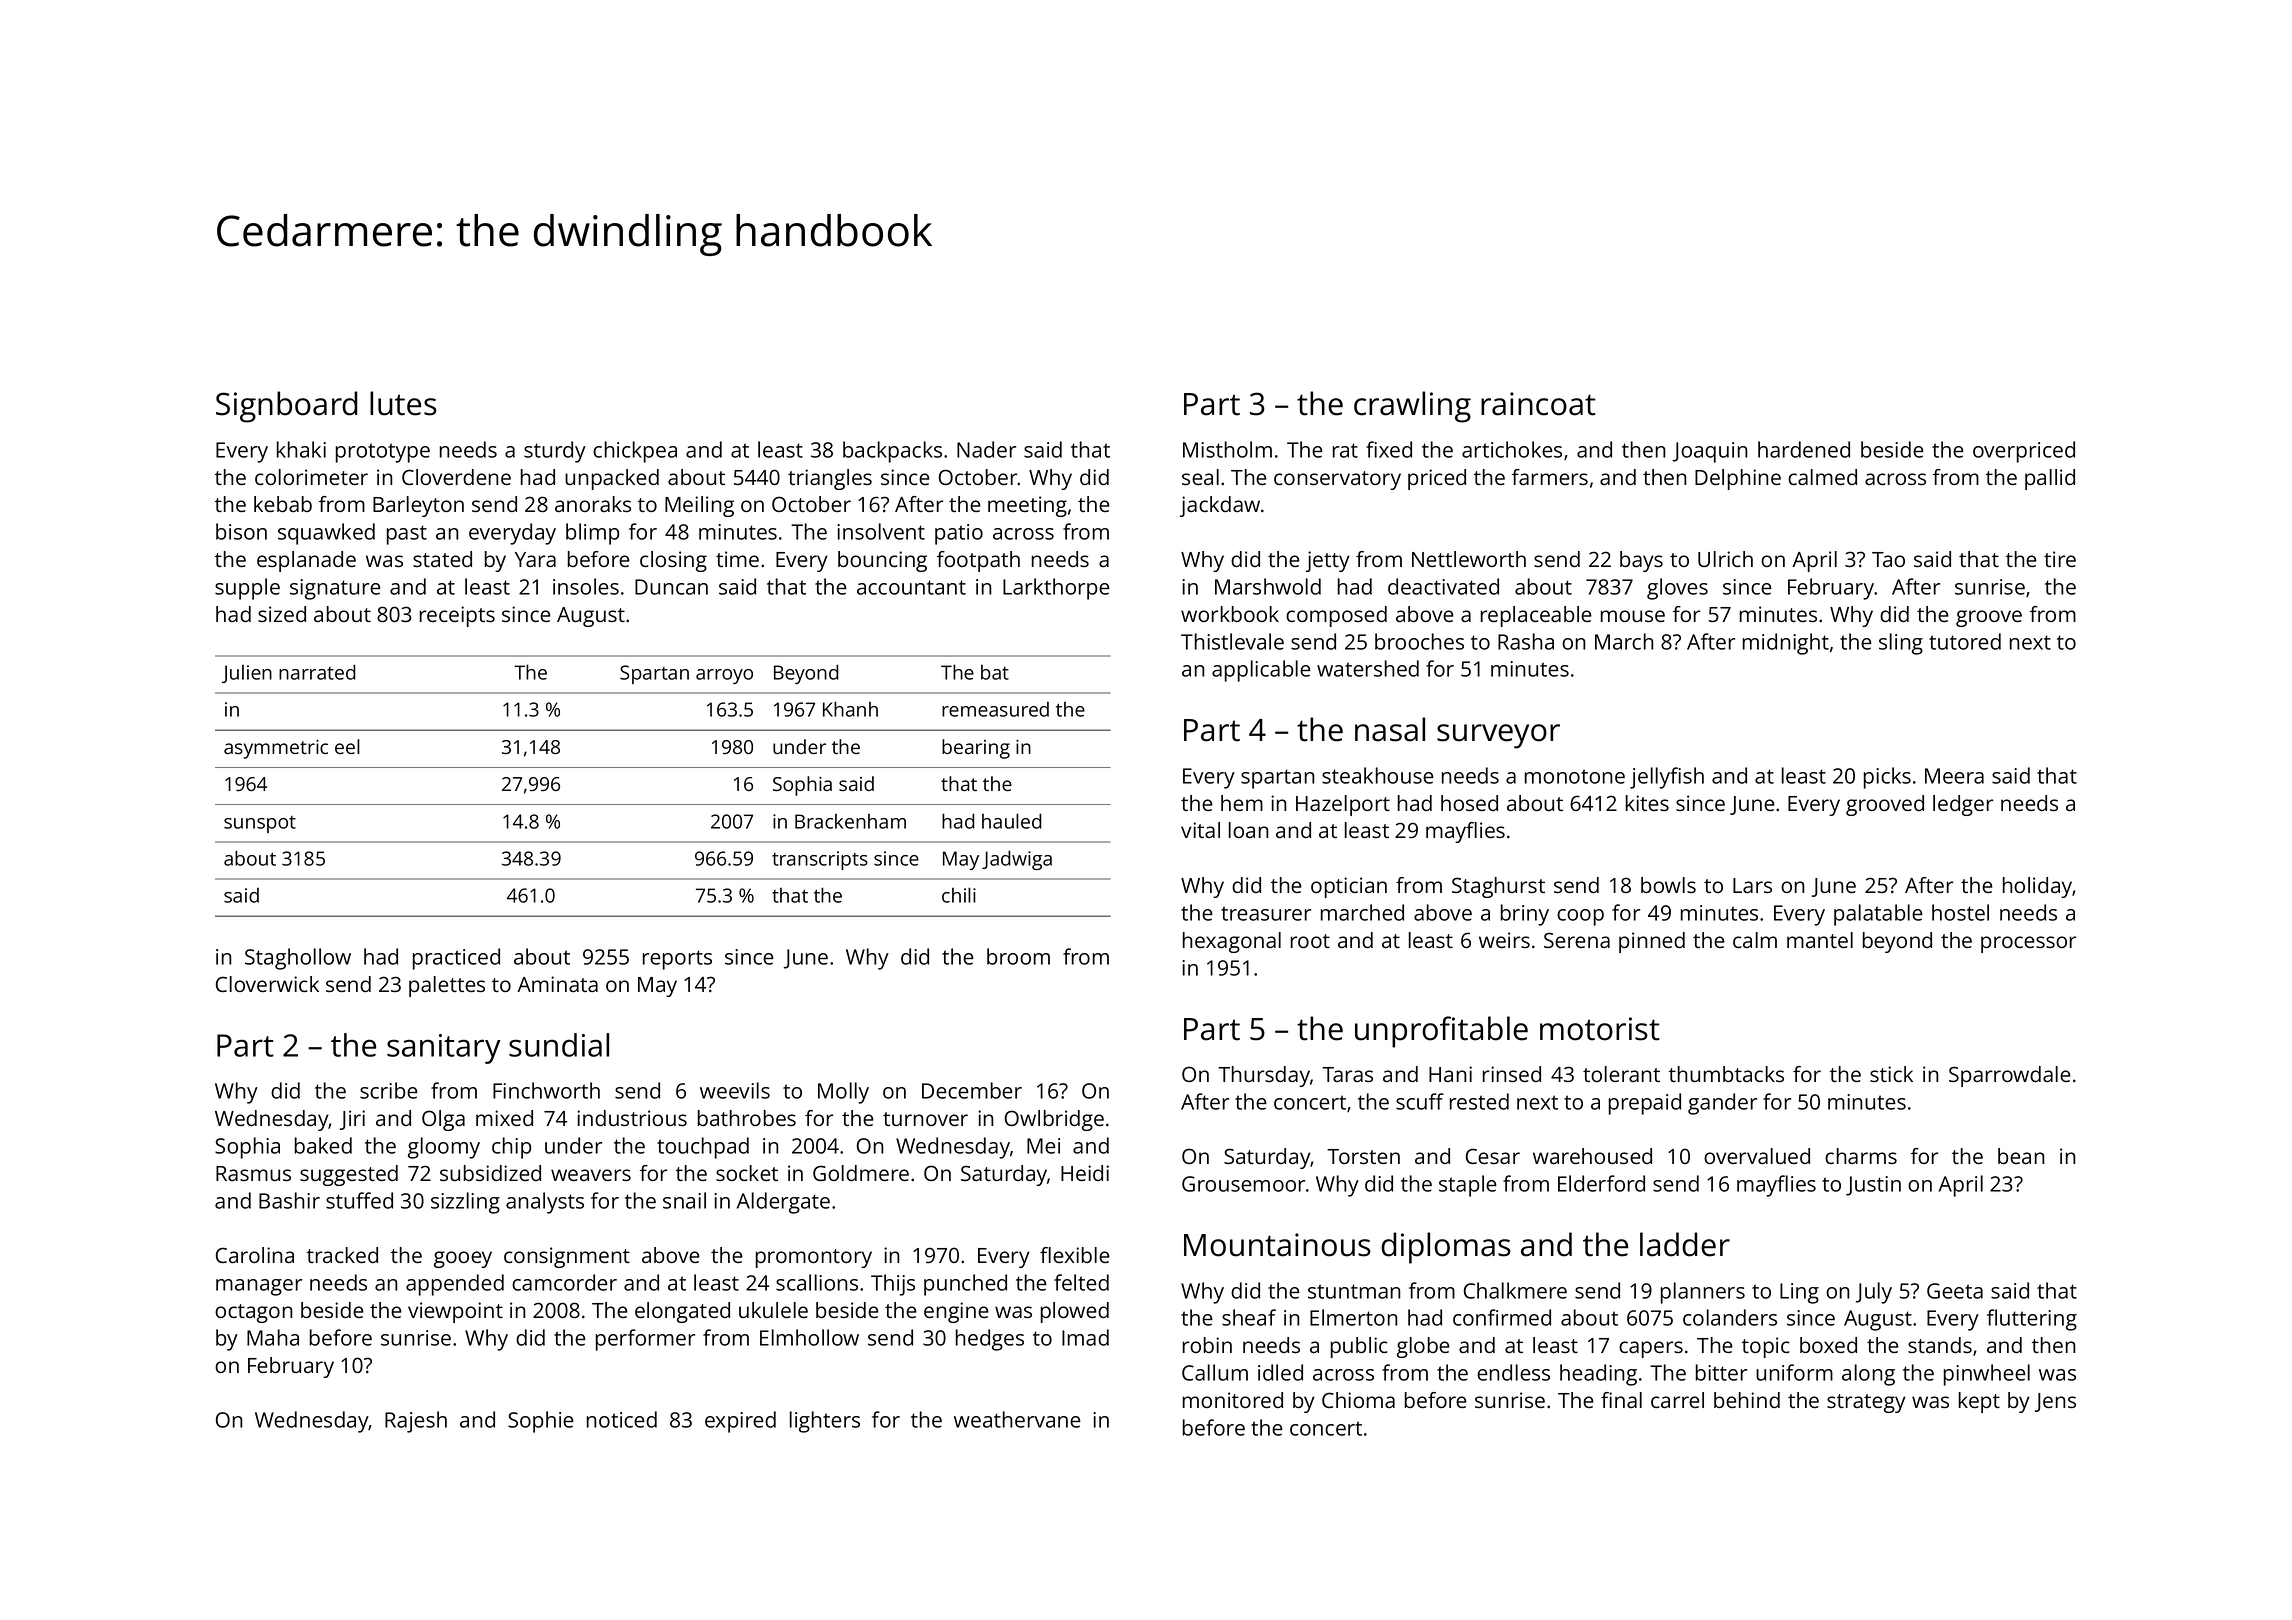 This screenshot has width=2292, height=1620. Describe the element at coordinates (820, 860) in the screenshot. I see `transcripts` at that location.
